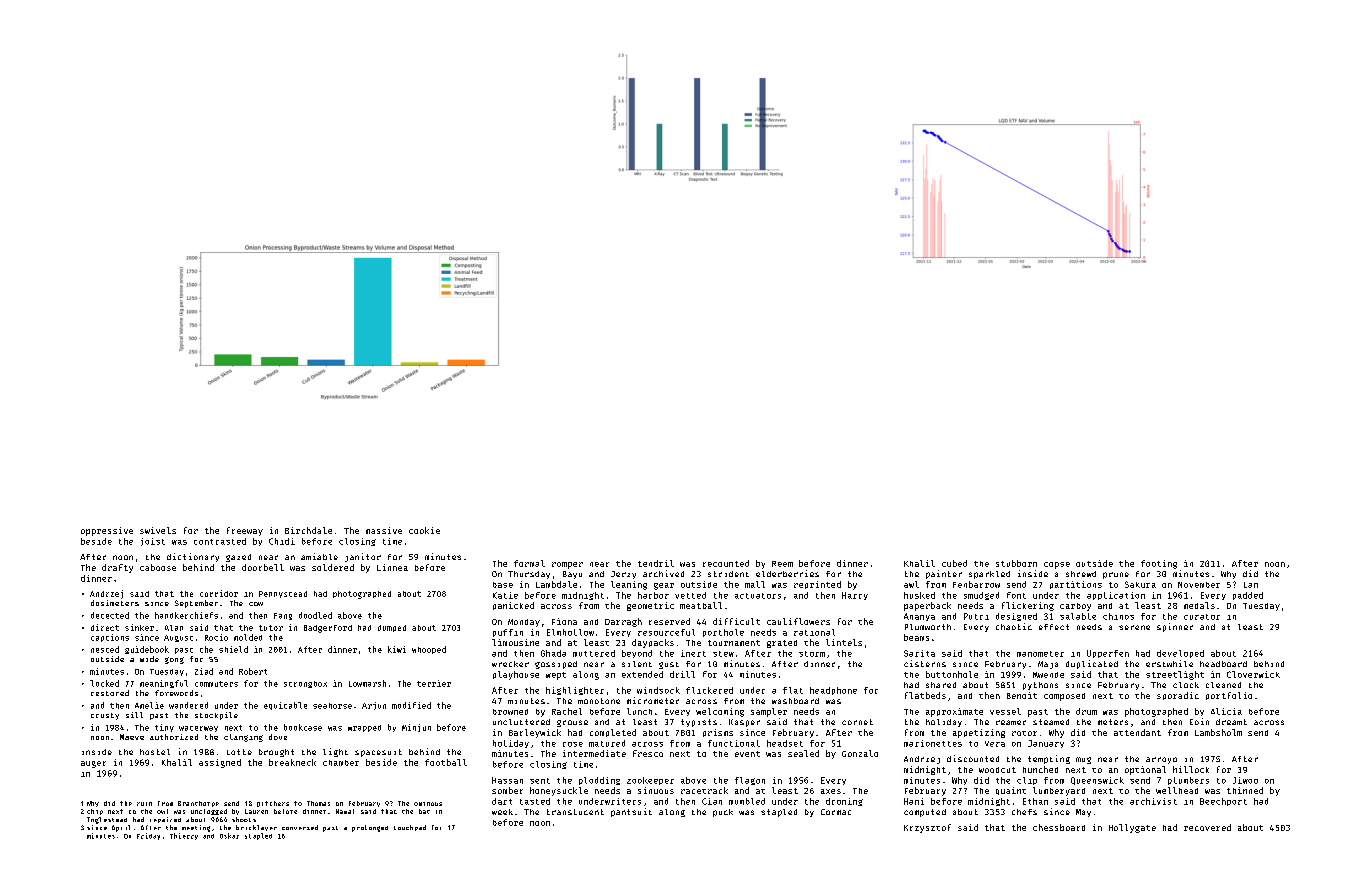 The height and width of the document is (887, 1372). Describe the element at coordinates (1159, 564) in the document. I see `footing` at that location.
